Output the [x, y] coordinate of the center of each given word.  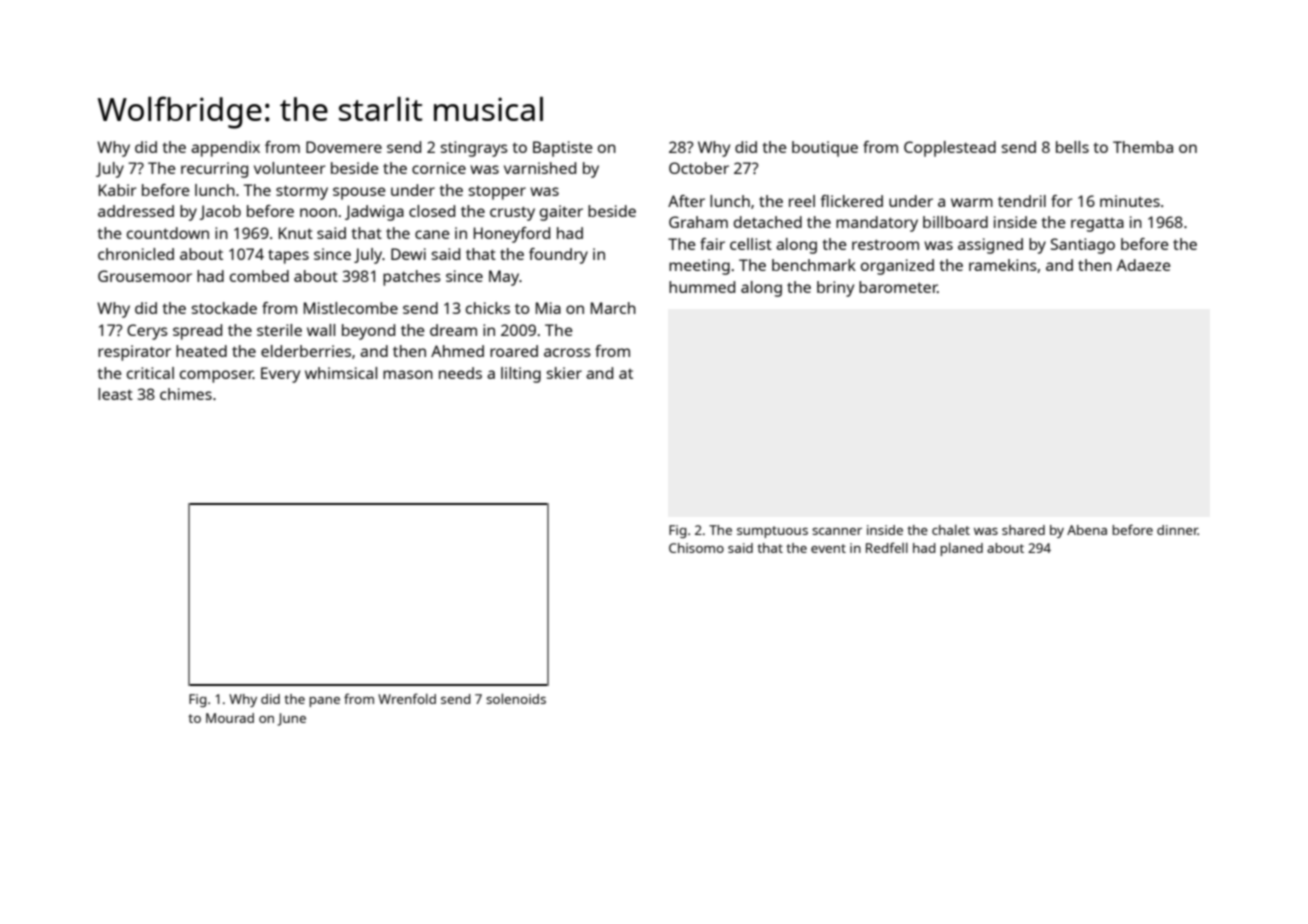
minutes [1130, 201]
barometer [898, 287]
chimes [186, 394]
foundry [558, 256]
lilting [521, 375]
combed [259, 276]
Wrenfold [407, 698]
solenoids [516, 698]
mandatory [877, 224]
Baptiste [563, 149]
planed [961, 549]
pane [324, 702]
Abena [1087, 530]
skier [564, 373]
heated [201, 351]
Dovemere [344, 147]
